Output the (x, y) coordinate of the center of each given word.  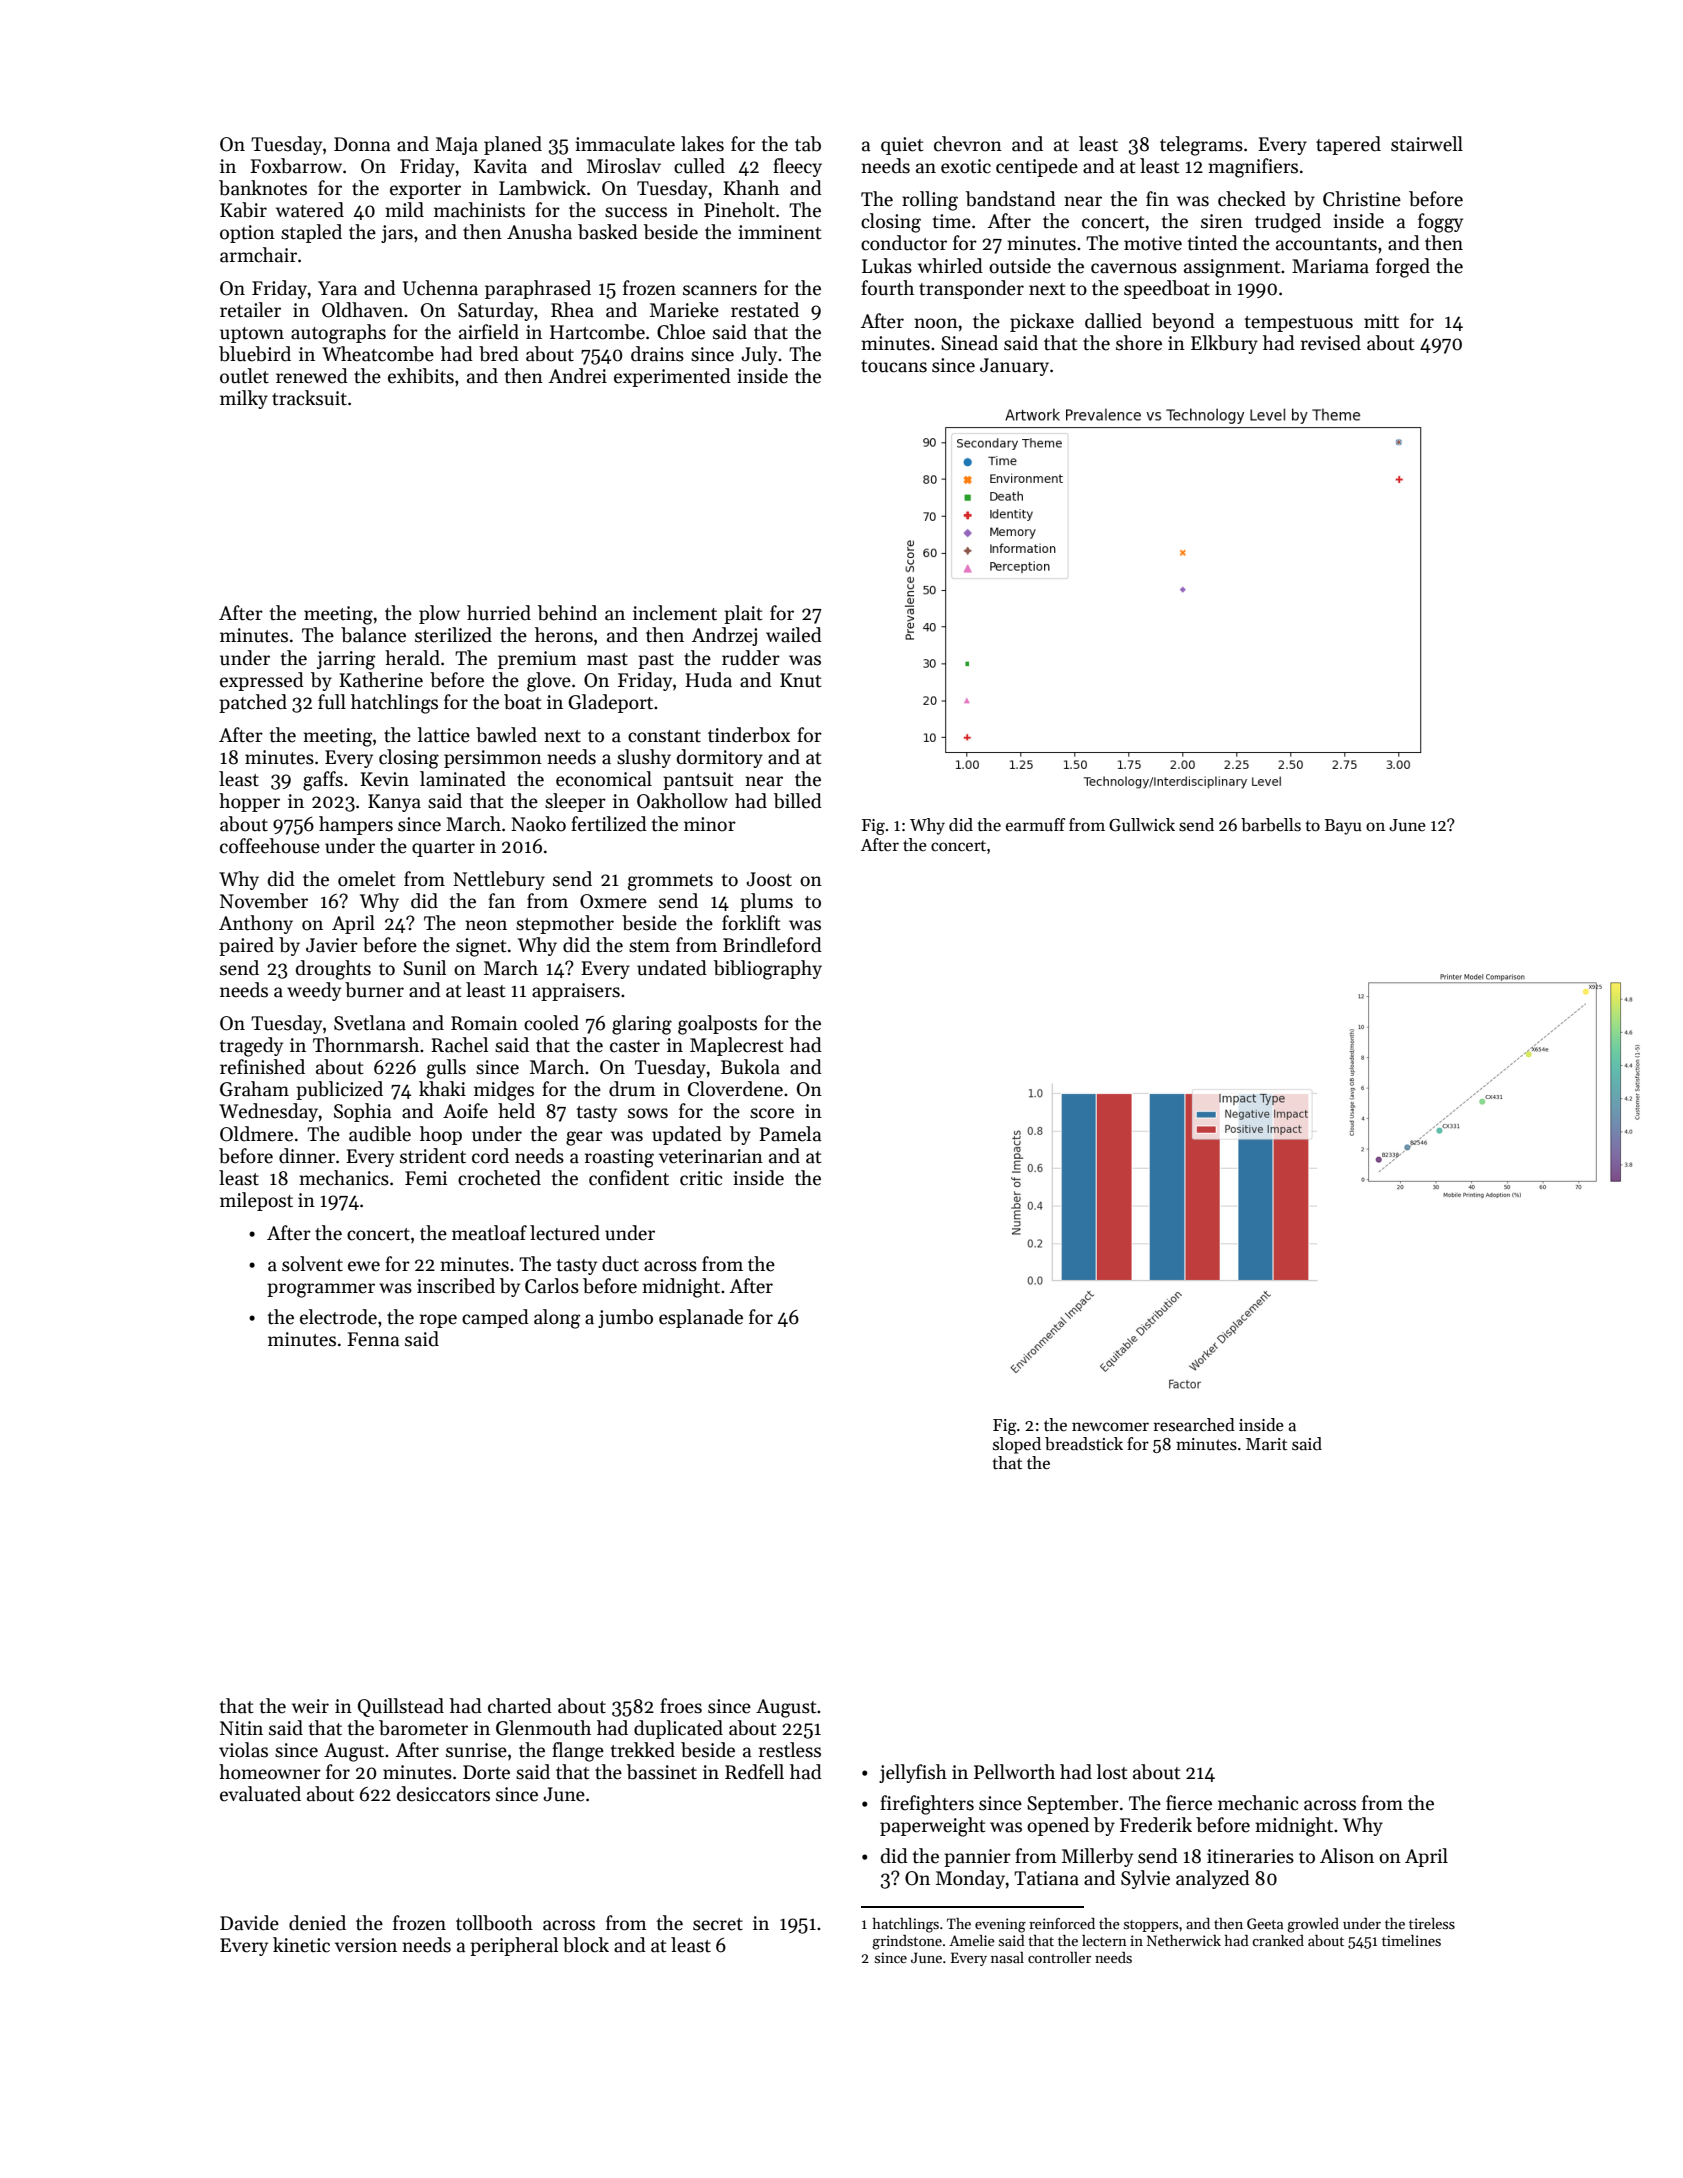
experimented (672, 377)
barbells (1271, 825)
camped (495, 1318)
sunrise (476, 1750)
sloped (1017, 1445)
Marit (1266, 1444)
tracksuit (309, 398)
